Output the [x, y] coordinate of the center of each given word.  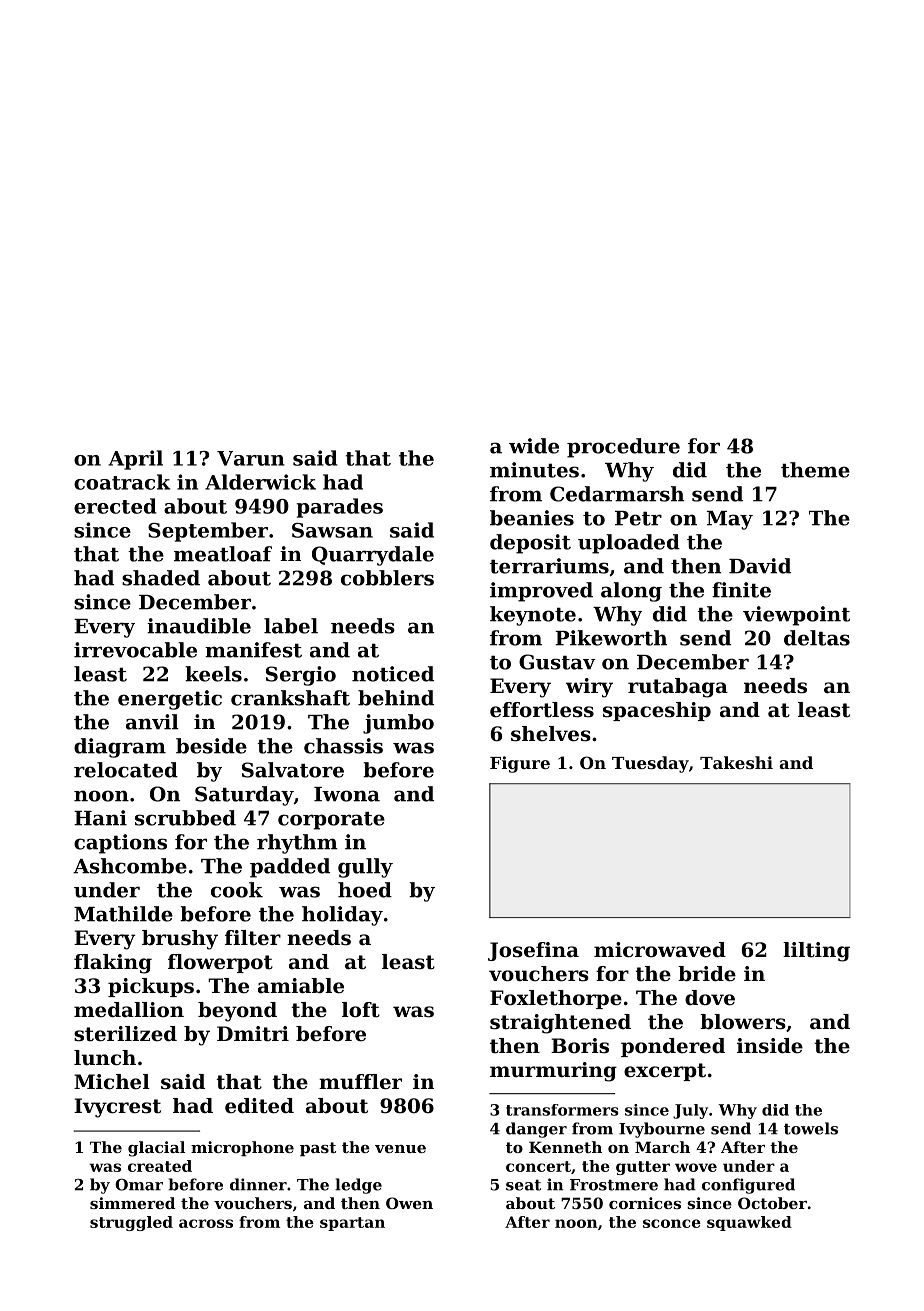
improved [541, 592]
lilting [816, 952]
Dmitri [253, 1034]
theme [815, 470]
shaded [161, 578]
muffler [360, 1082]
